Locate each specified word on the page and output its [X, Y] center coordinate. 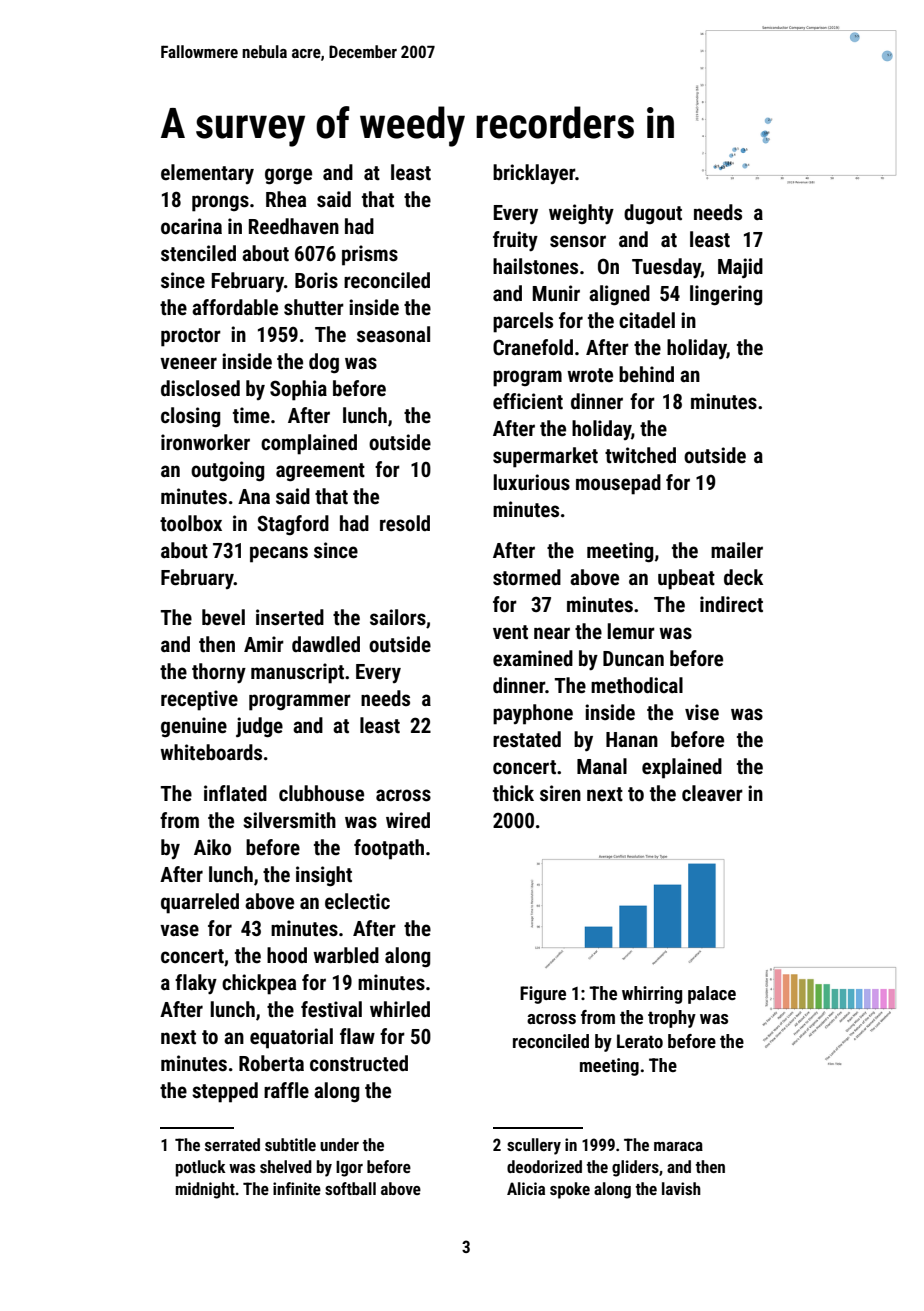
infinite [297, 1188]
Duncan [633, 658]
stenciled [198, 253]
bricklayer [534, 174]
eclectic [357, 901]
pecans [279, 554]
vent [510, 632]
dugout [653, 214]
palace [712, 995]
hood [287, 955]
